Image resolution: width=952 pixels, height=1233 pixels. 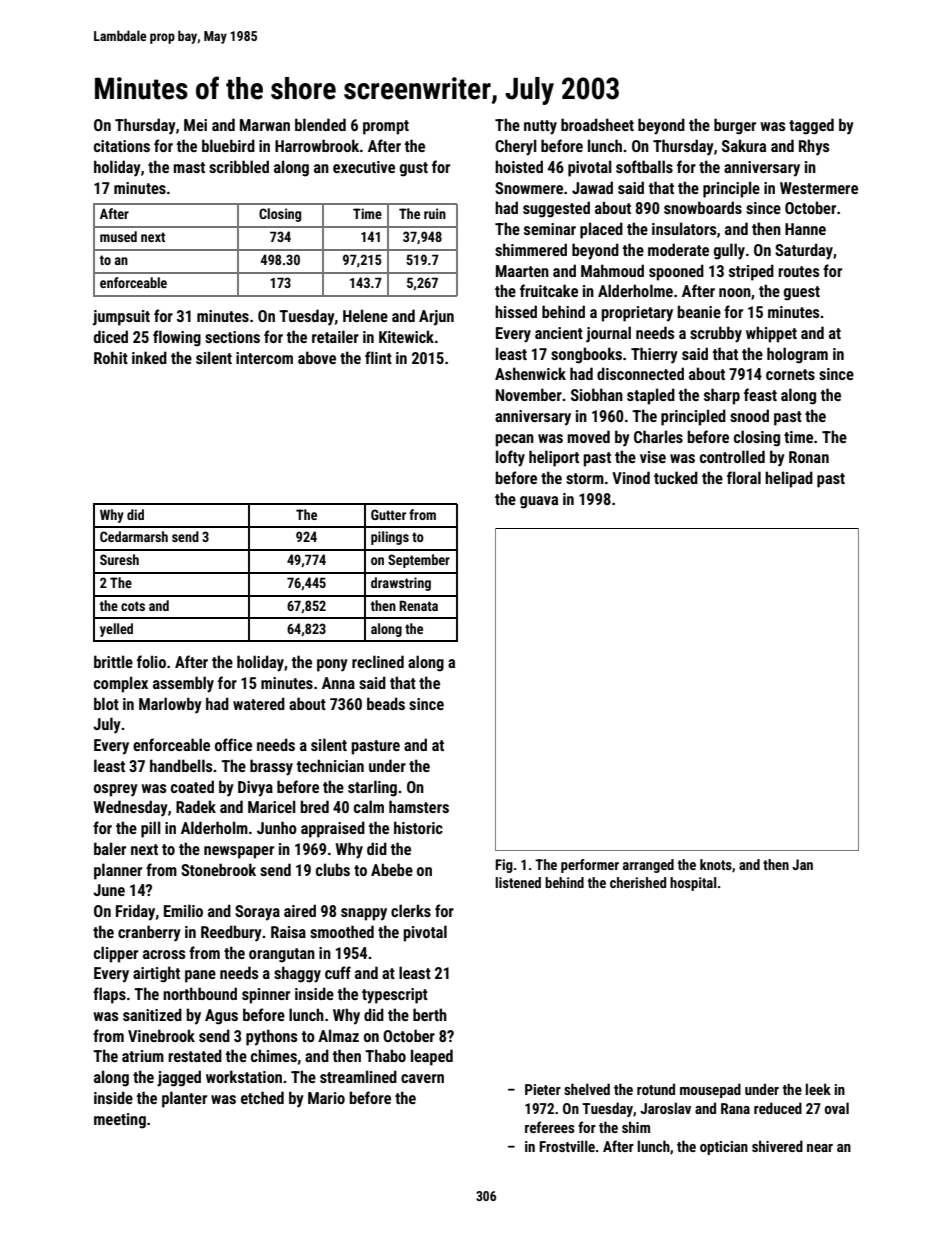 What do you see at coordinates (364, 914) in the document?
I see `snappy` at bounding box center [364, 914].
